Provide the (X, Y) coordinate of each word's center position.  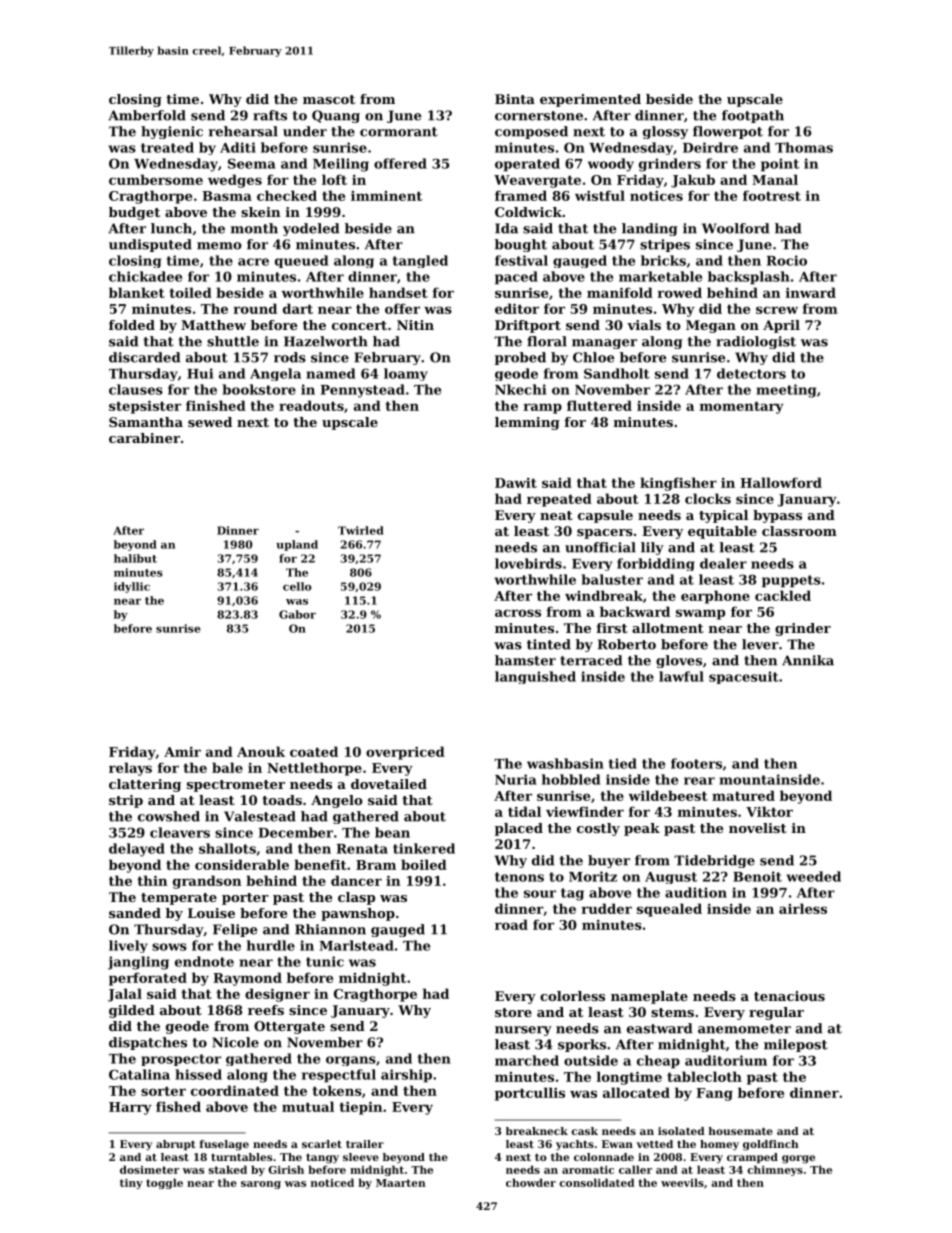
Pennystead (363, 391)
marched (527, 1060)
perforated (148, 979)
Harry (130, 1108)
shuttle (233, 341)
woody (611, 165)
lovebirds (528, 563)
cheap (658, 1062)
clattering (145, 785)
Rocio (787, 260)
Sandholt (617, 373)
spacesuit (744, 677)
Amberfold (147, 115)
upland (297, 545)
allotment (668, 628)
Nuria (516, 779)
